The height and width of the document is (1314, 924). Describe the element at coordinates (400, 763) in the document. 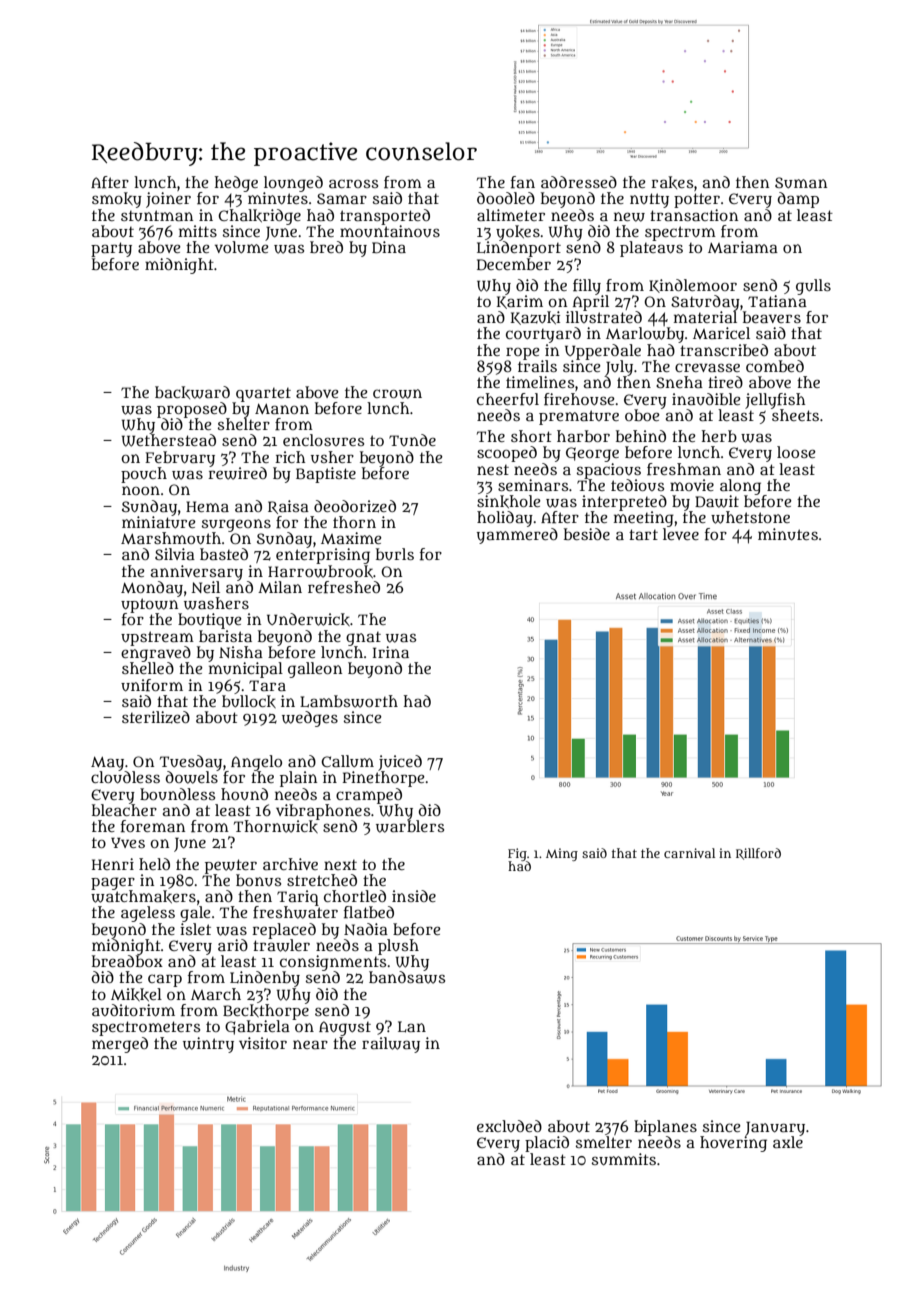

I see `juiced` at that location.
